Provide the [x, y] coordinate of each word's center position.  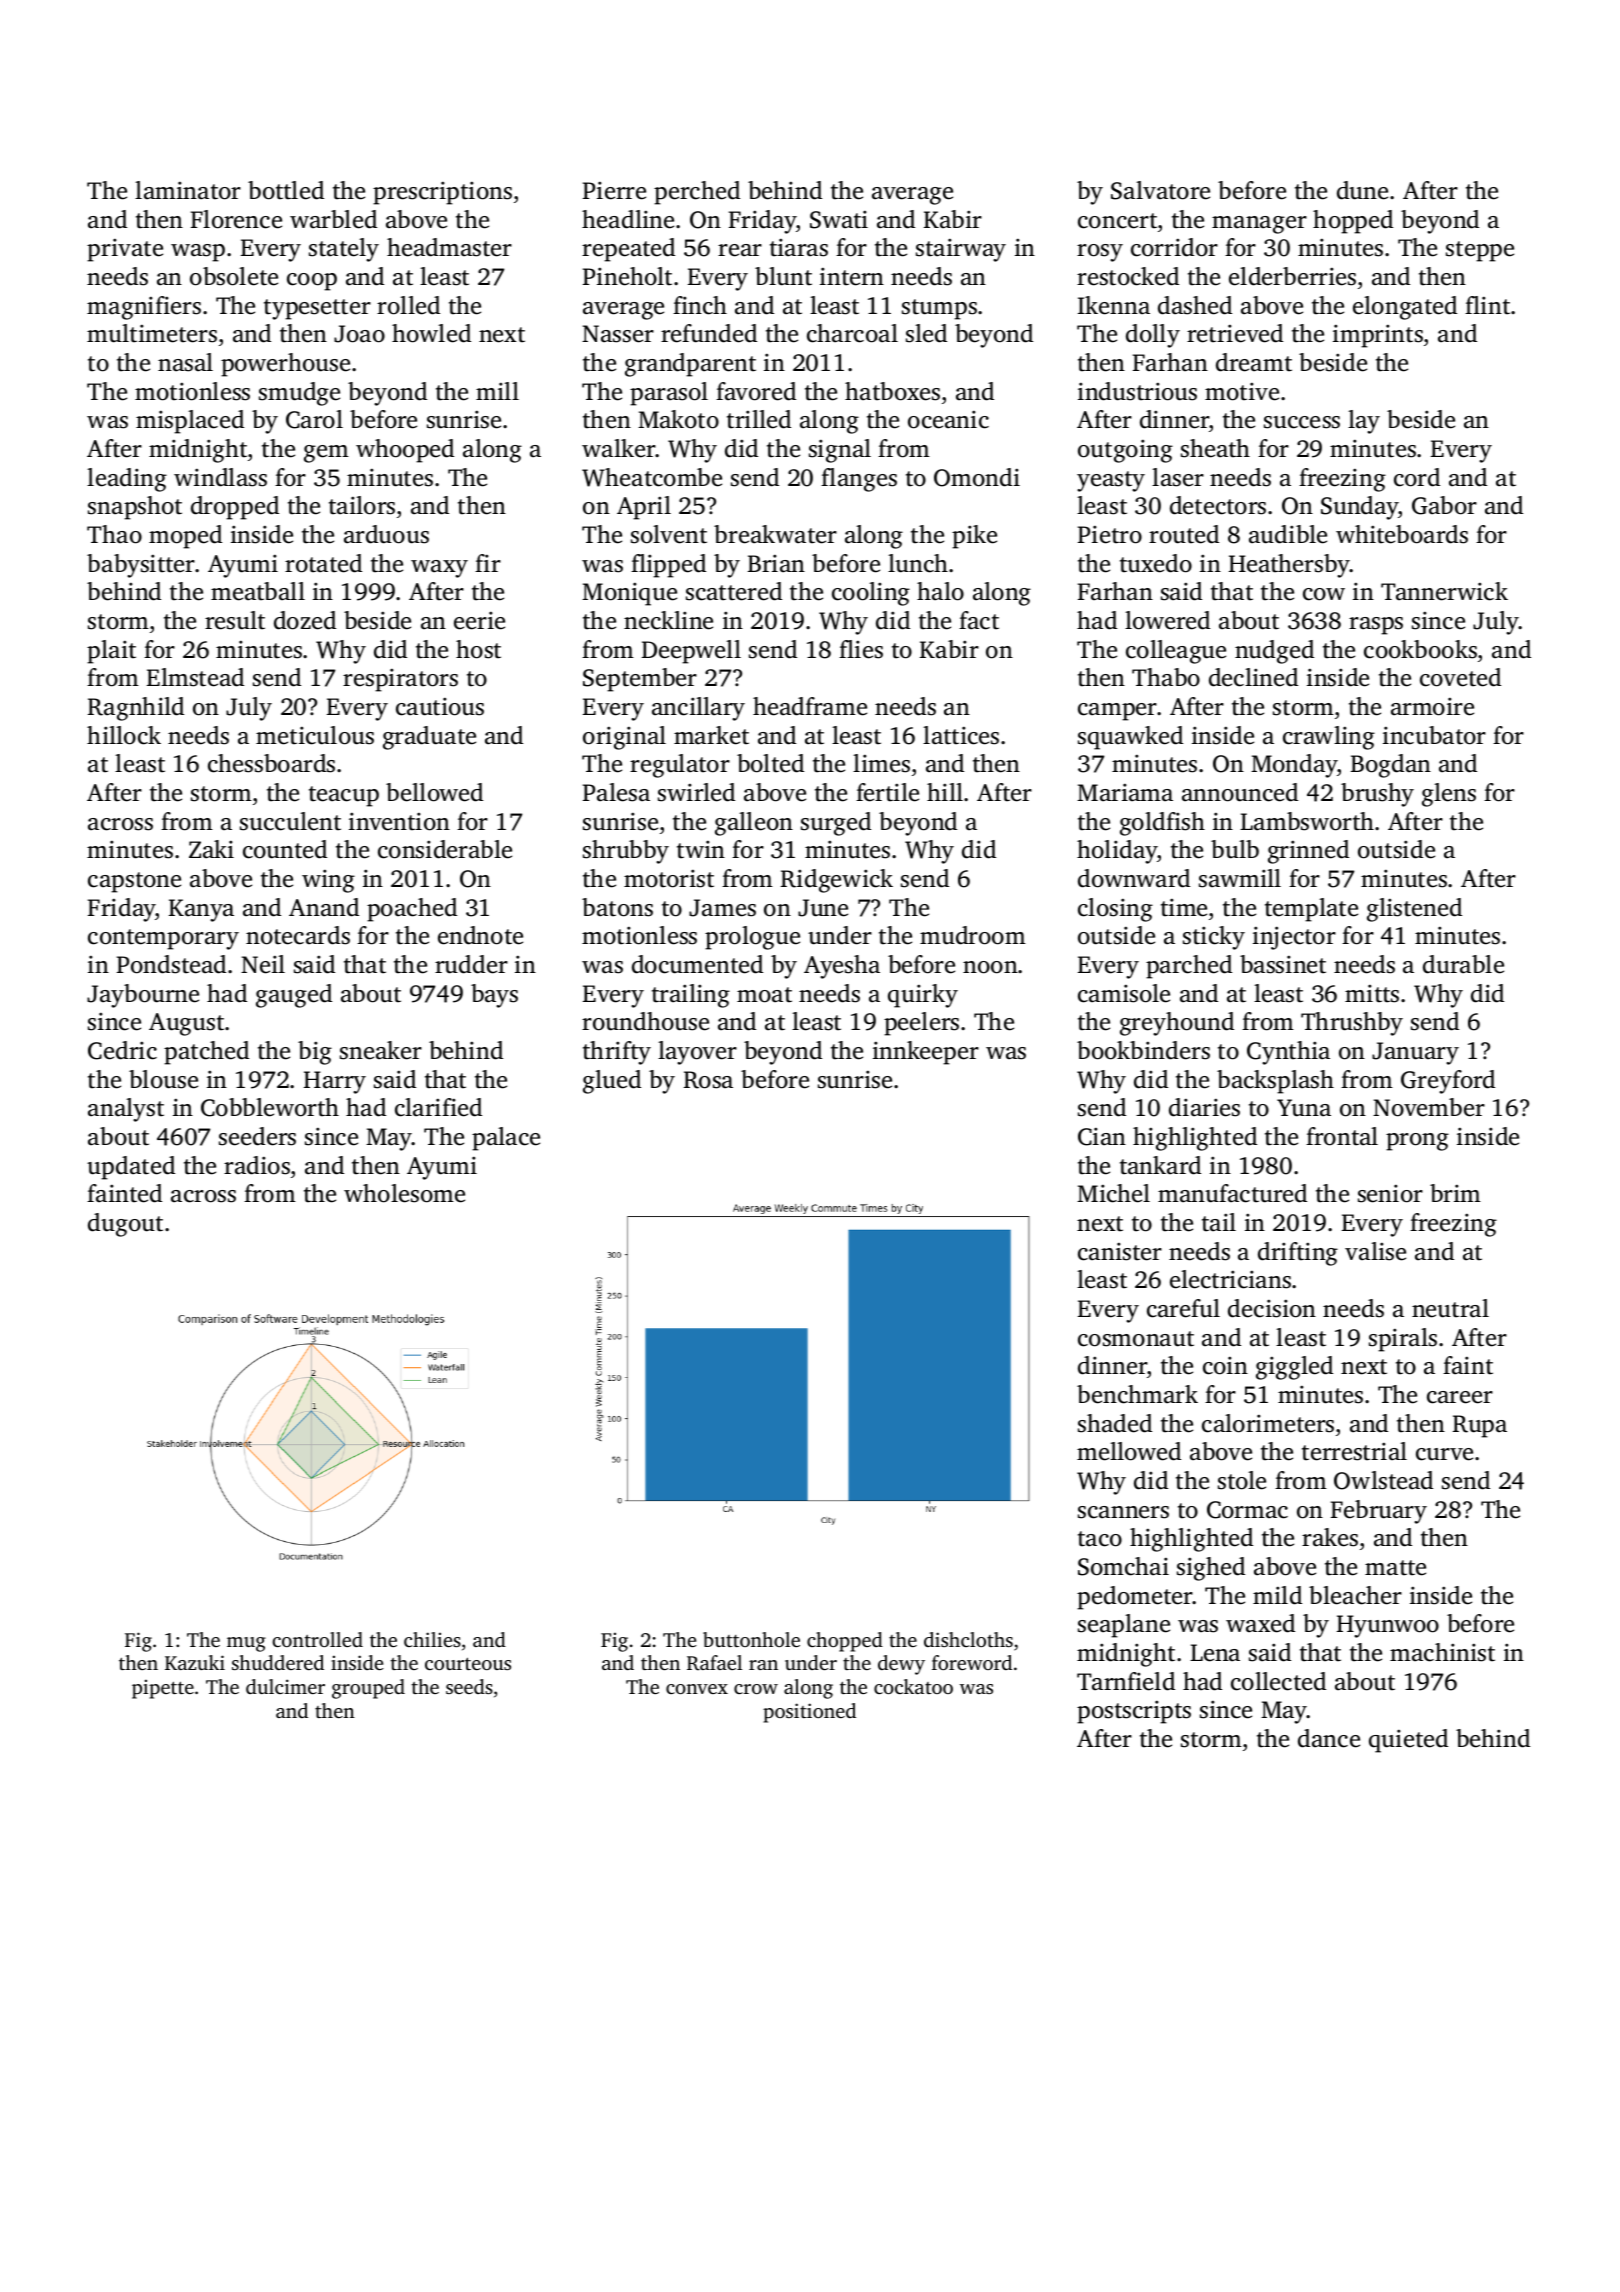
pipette [163, 1689]
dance [1329, 1738]
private [125, 250]
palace [506, 1139]
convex [697, 1689]
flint [1487, 305]
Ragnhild [136, 709]
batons [617, 907]
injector [1294, 938]
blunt [783, 276]
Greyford [1448, 1082]
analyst [126, 1110]
